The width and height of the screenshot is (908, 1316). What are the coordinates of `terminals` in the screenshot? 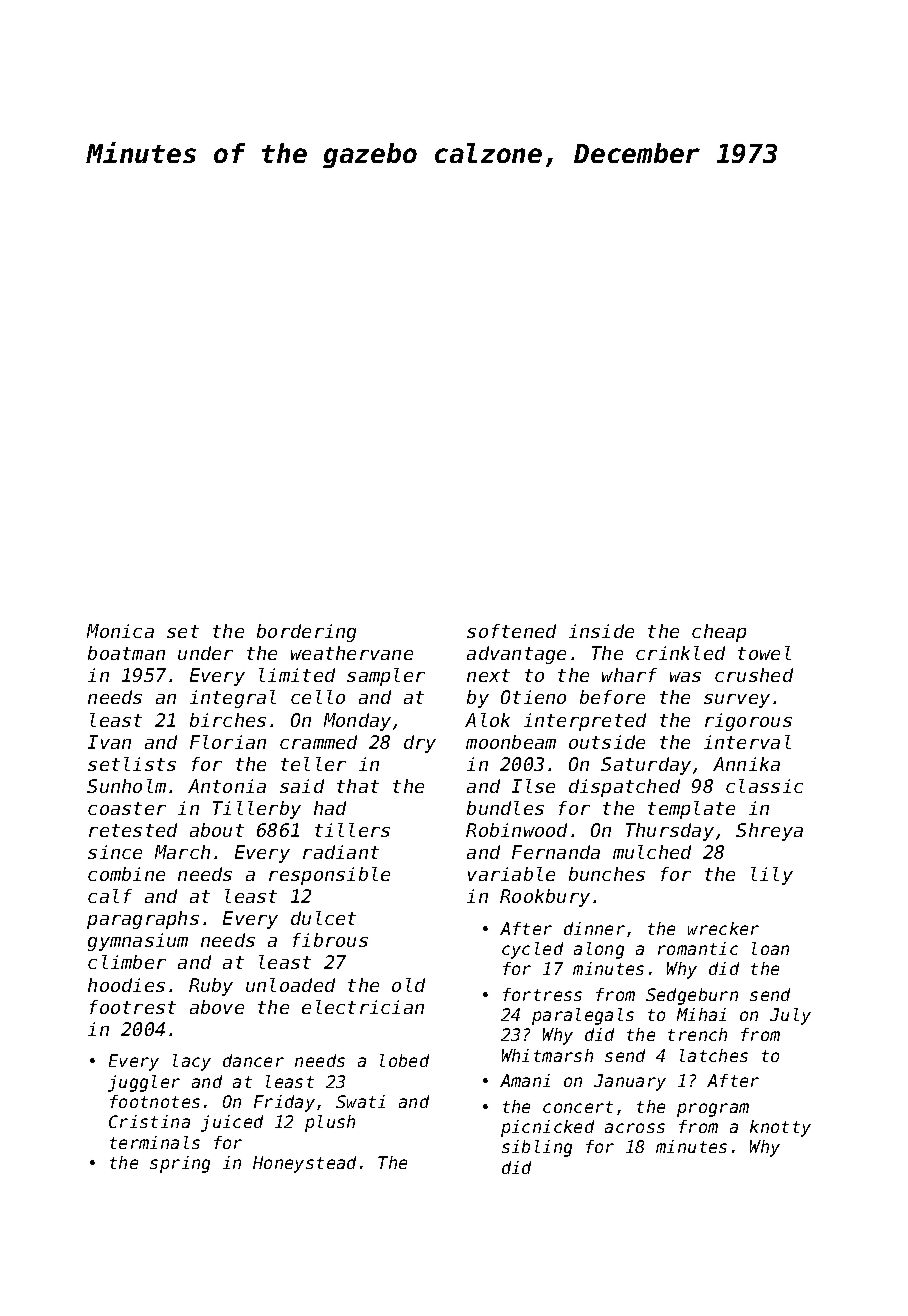 It's located at (155, 1142).
